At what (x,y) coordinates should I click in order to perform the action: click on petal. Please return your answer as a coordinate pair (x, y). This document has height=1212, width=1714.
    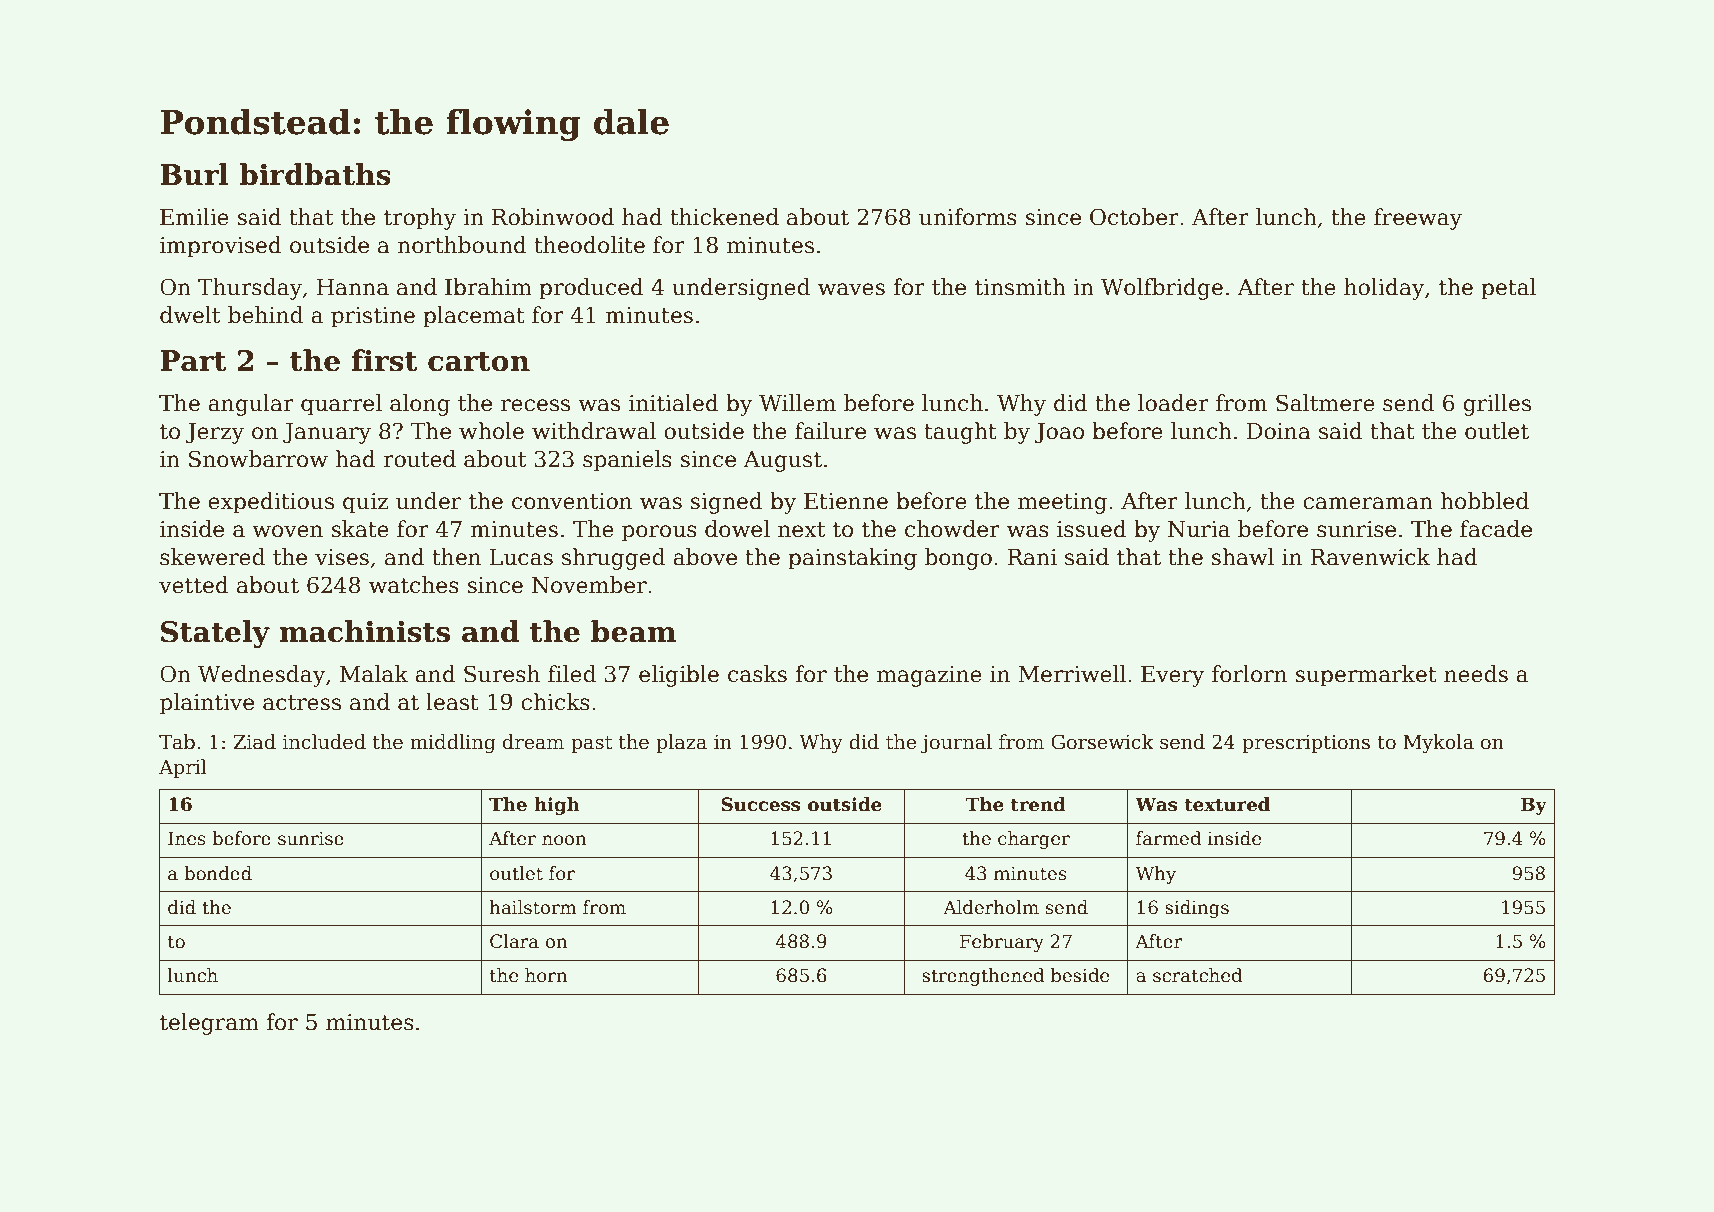
    Looking at the image, I should click on (1508, 289).
